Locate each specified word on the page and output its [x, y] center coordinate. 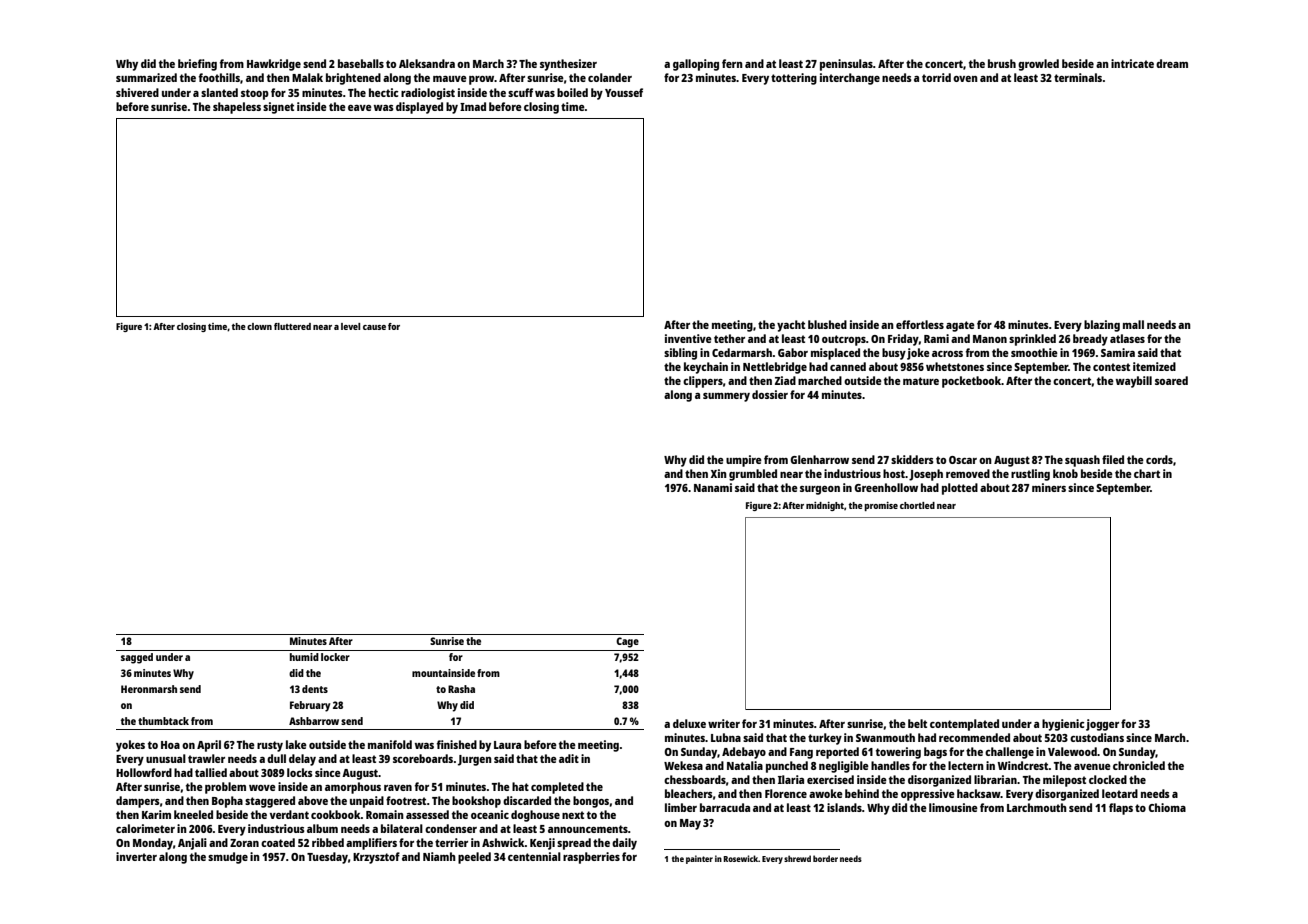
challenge [1009, 753]
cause [374, 327]
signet [278, 108]
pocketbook [971, 382]
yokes [130, 746]
